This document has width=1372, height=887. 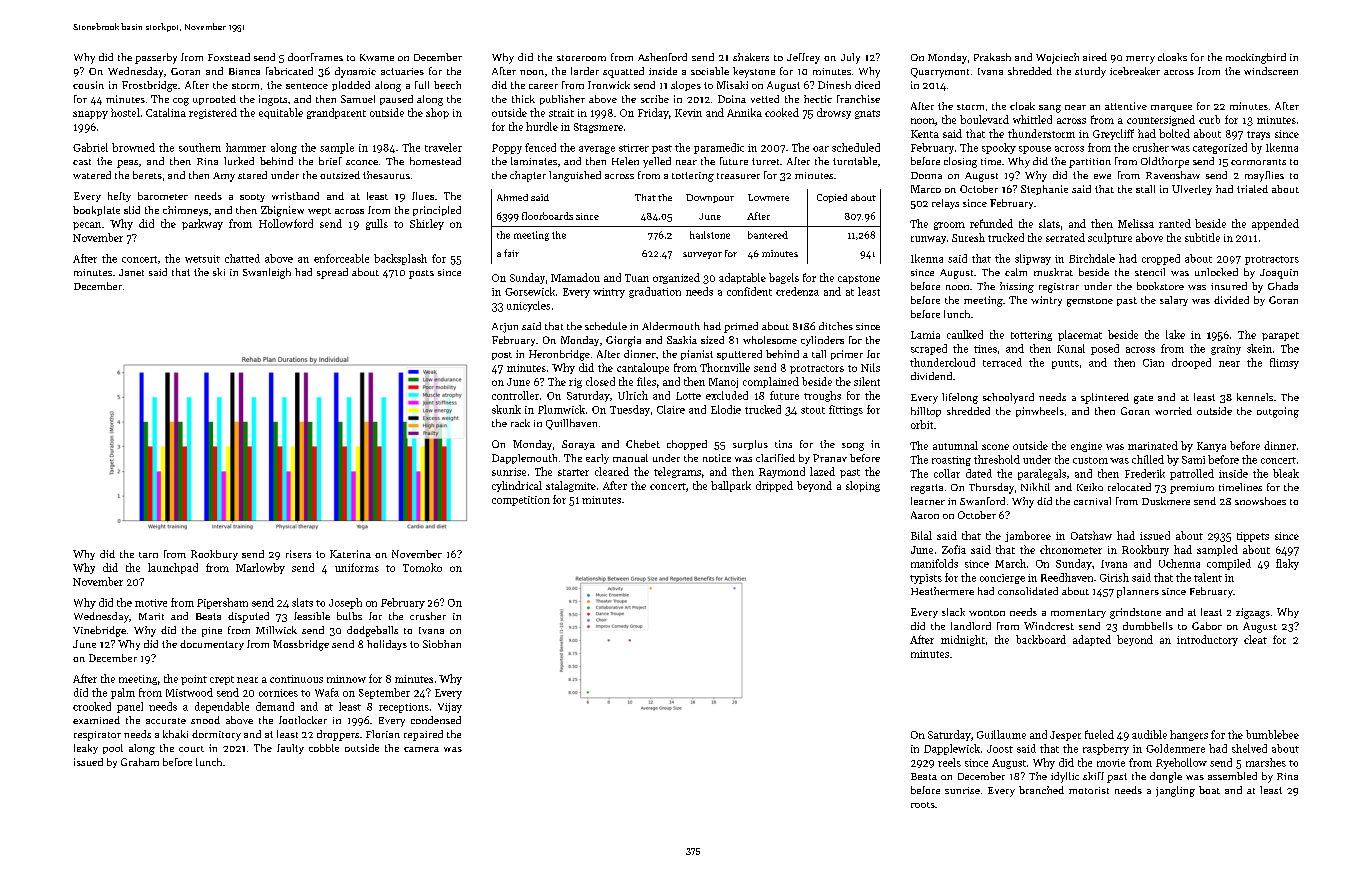 I want to click on Cian, so click(x=1153, y=363).
